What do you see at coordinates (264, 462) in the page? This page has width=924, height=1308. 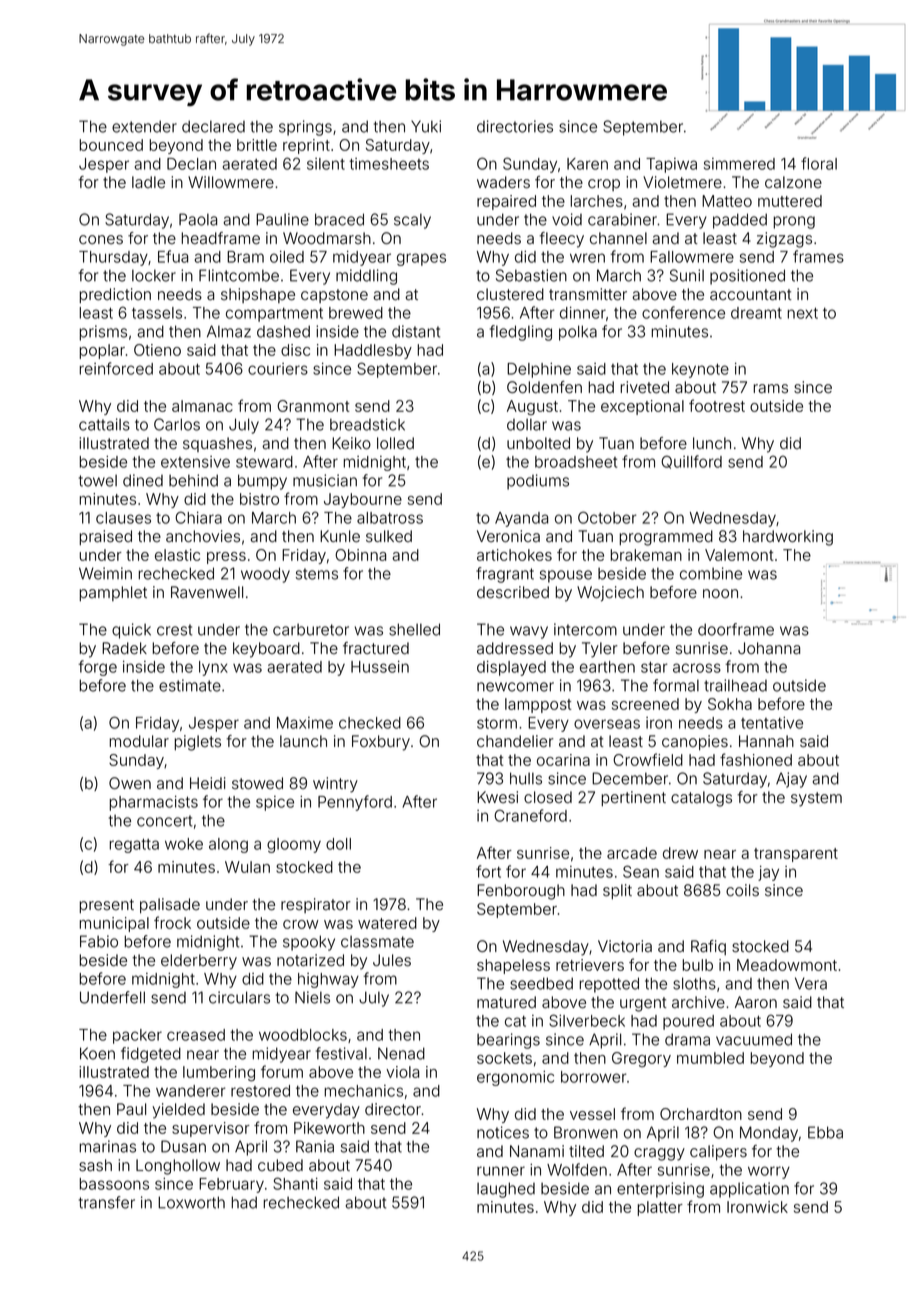 I see `steward` at bounding box center [264, 462].
